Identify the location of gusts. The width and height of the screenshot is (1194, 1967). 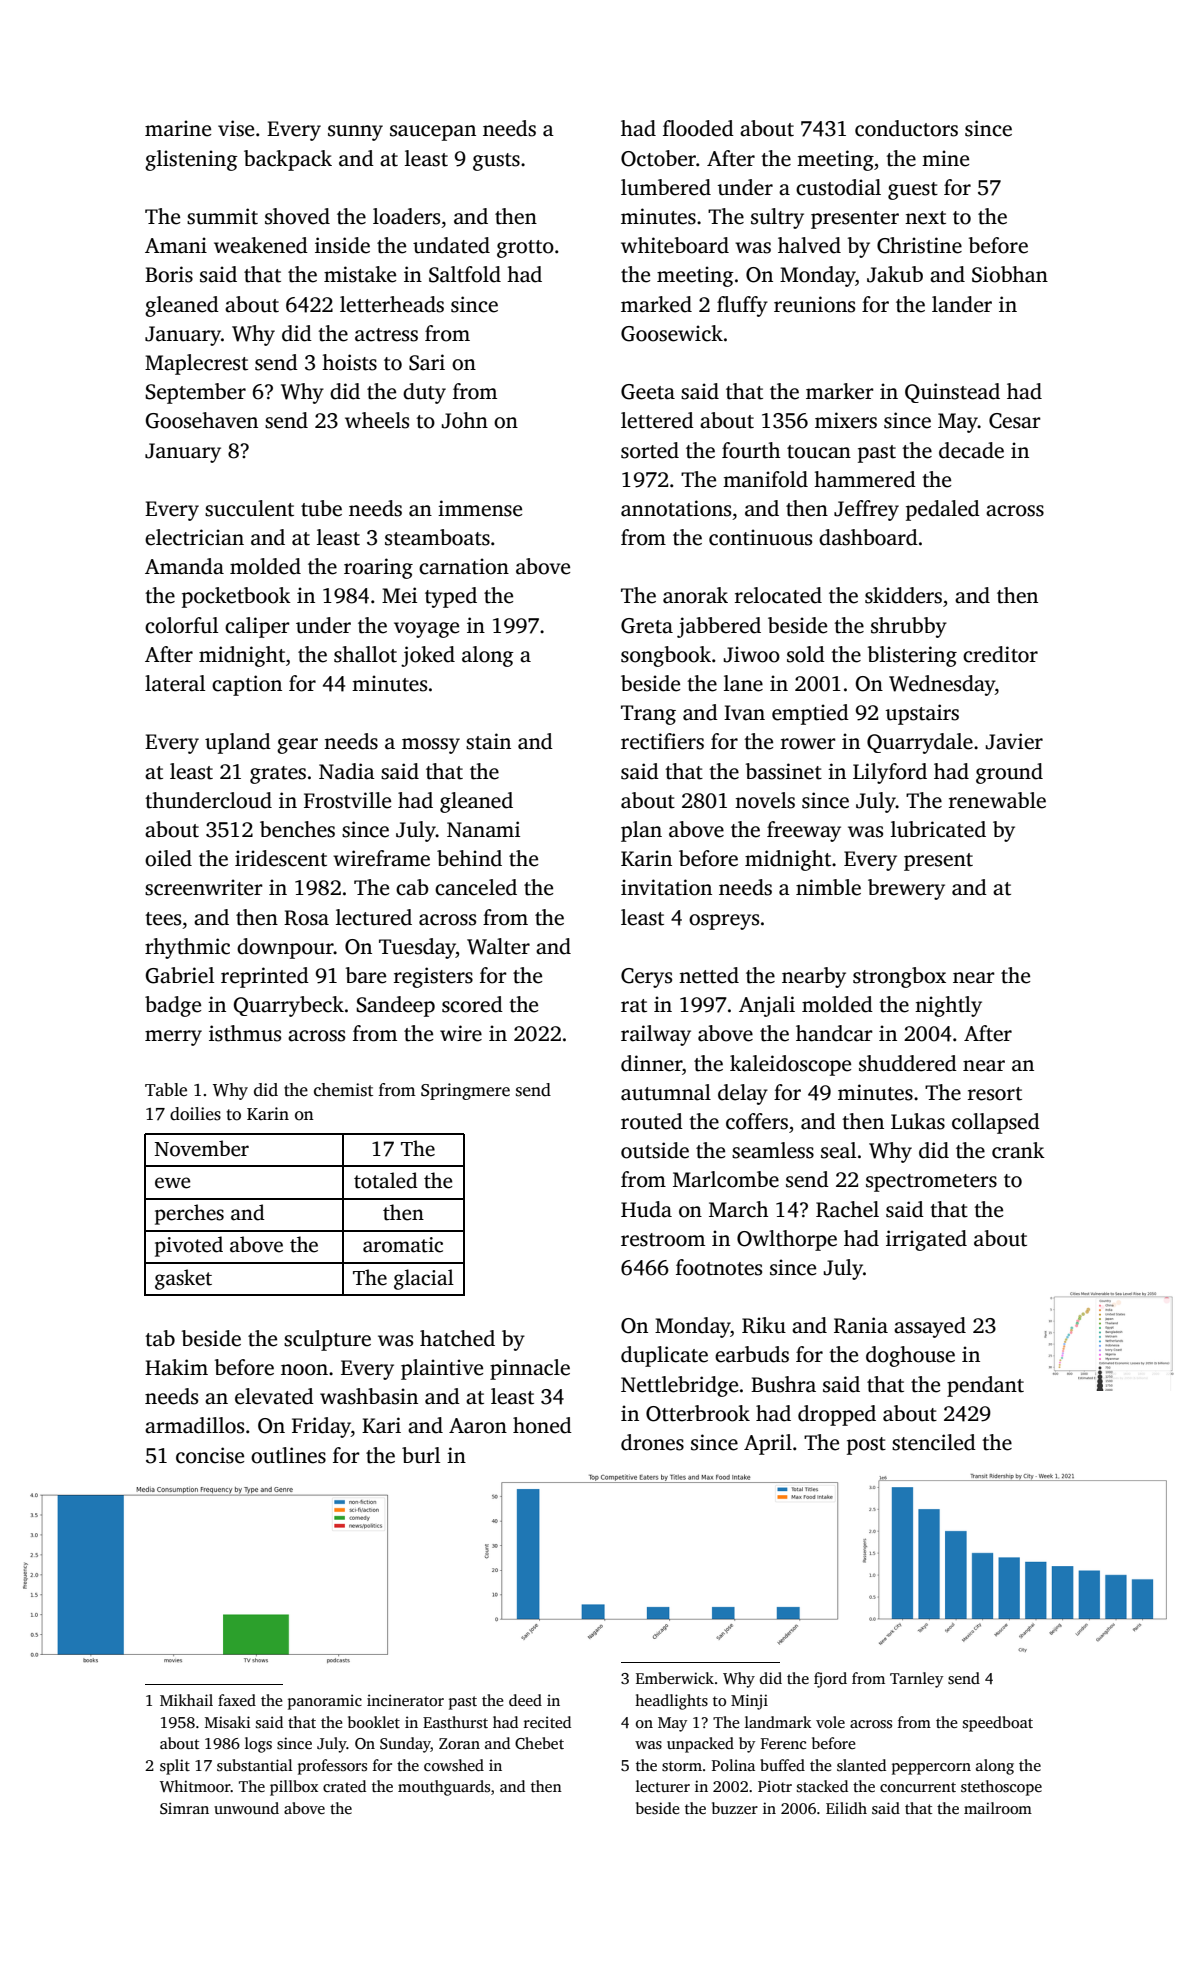
(496, 162).
